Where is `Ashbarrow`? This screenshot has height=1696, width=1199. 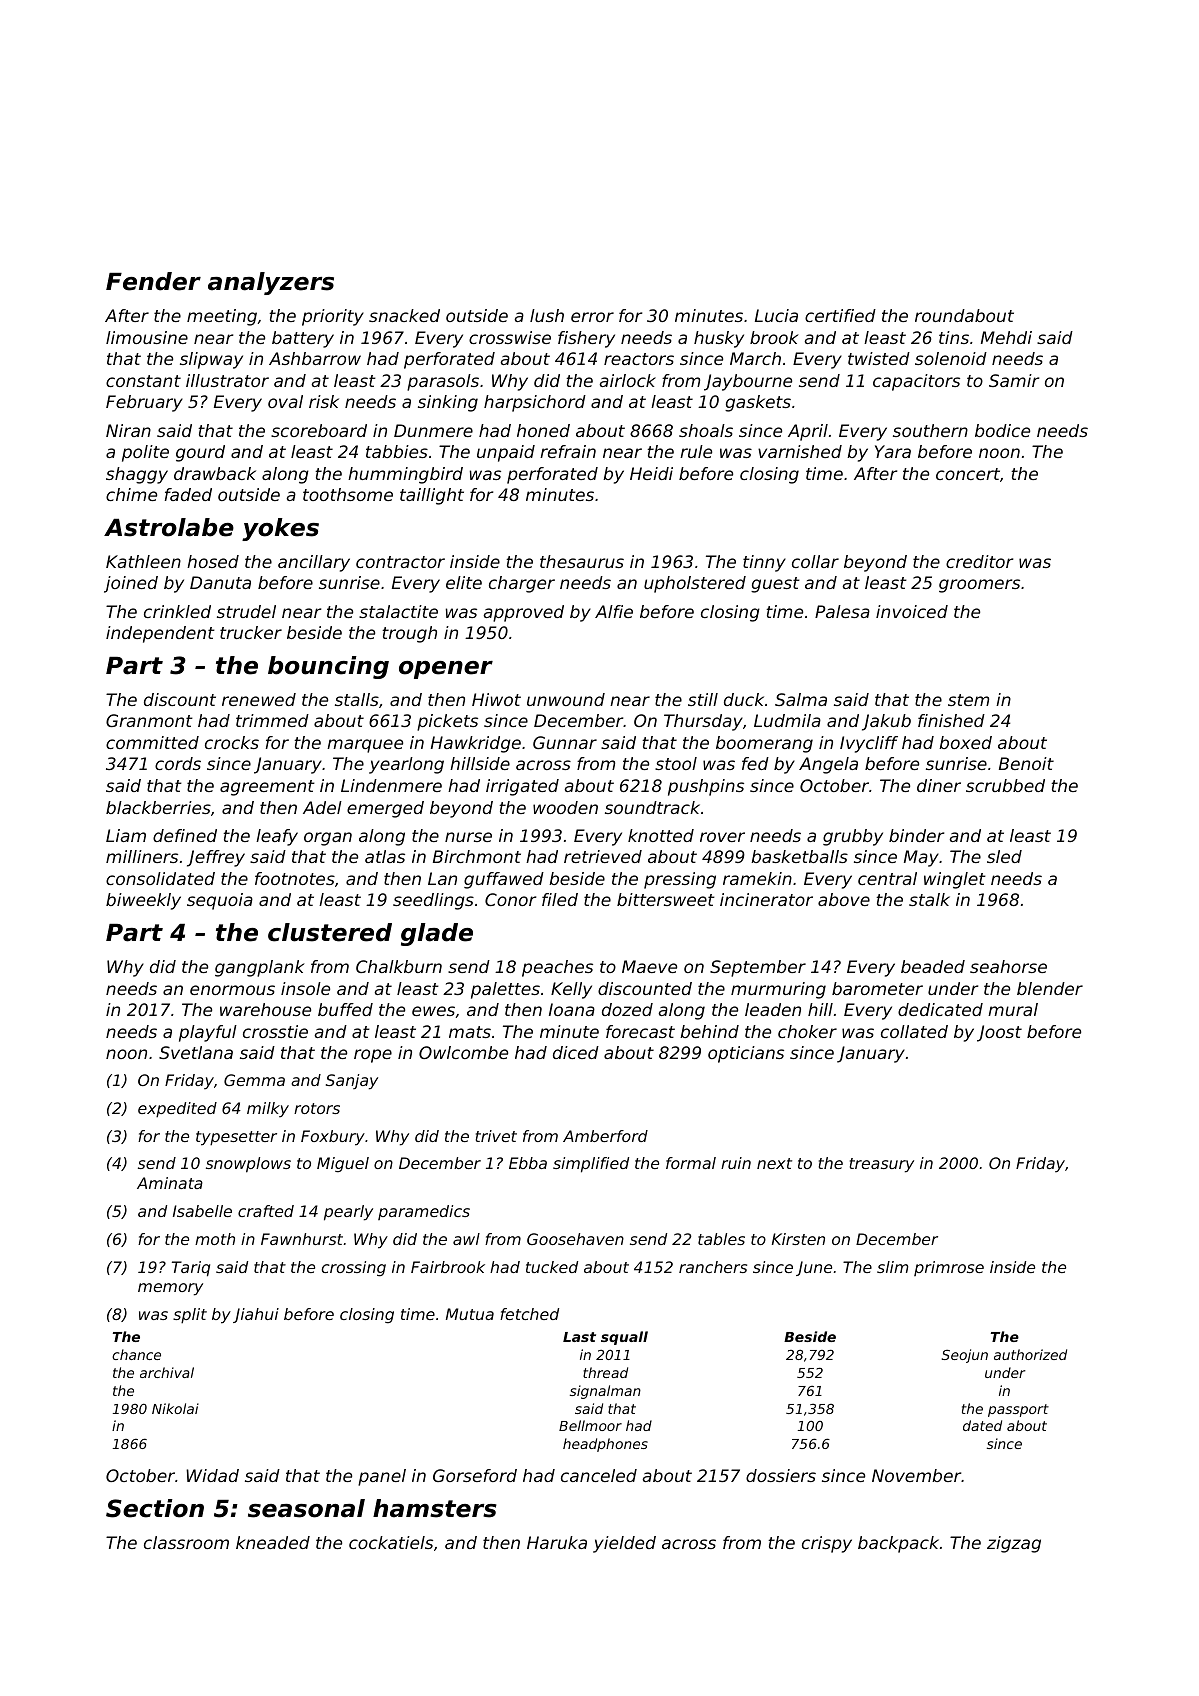
Ashbarrow is located at coordinates (315, 358).
